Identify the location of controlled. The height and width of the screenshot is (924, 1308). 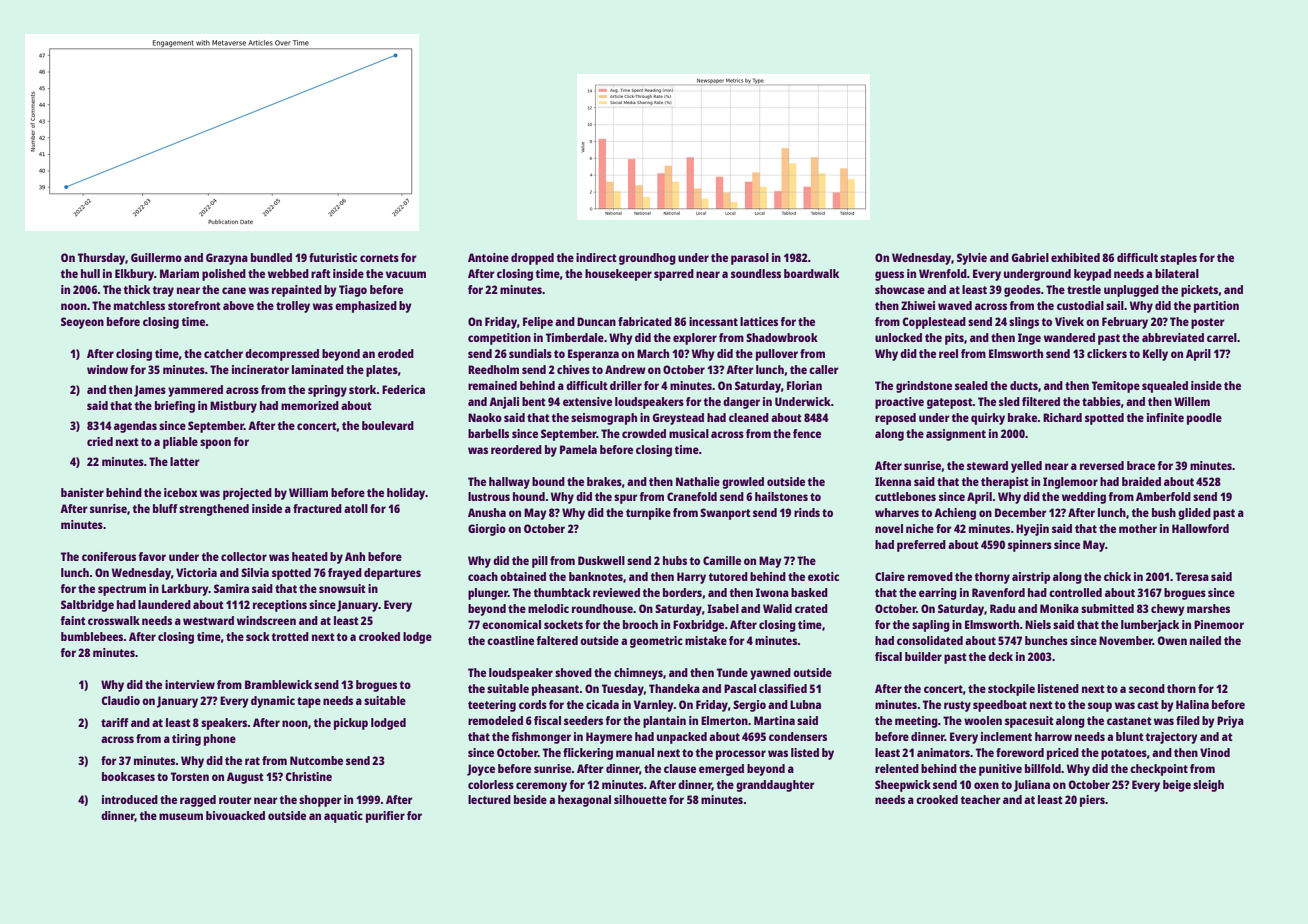
(1075, 592).
